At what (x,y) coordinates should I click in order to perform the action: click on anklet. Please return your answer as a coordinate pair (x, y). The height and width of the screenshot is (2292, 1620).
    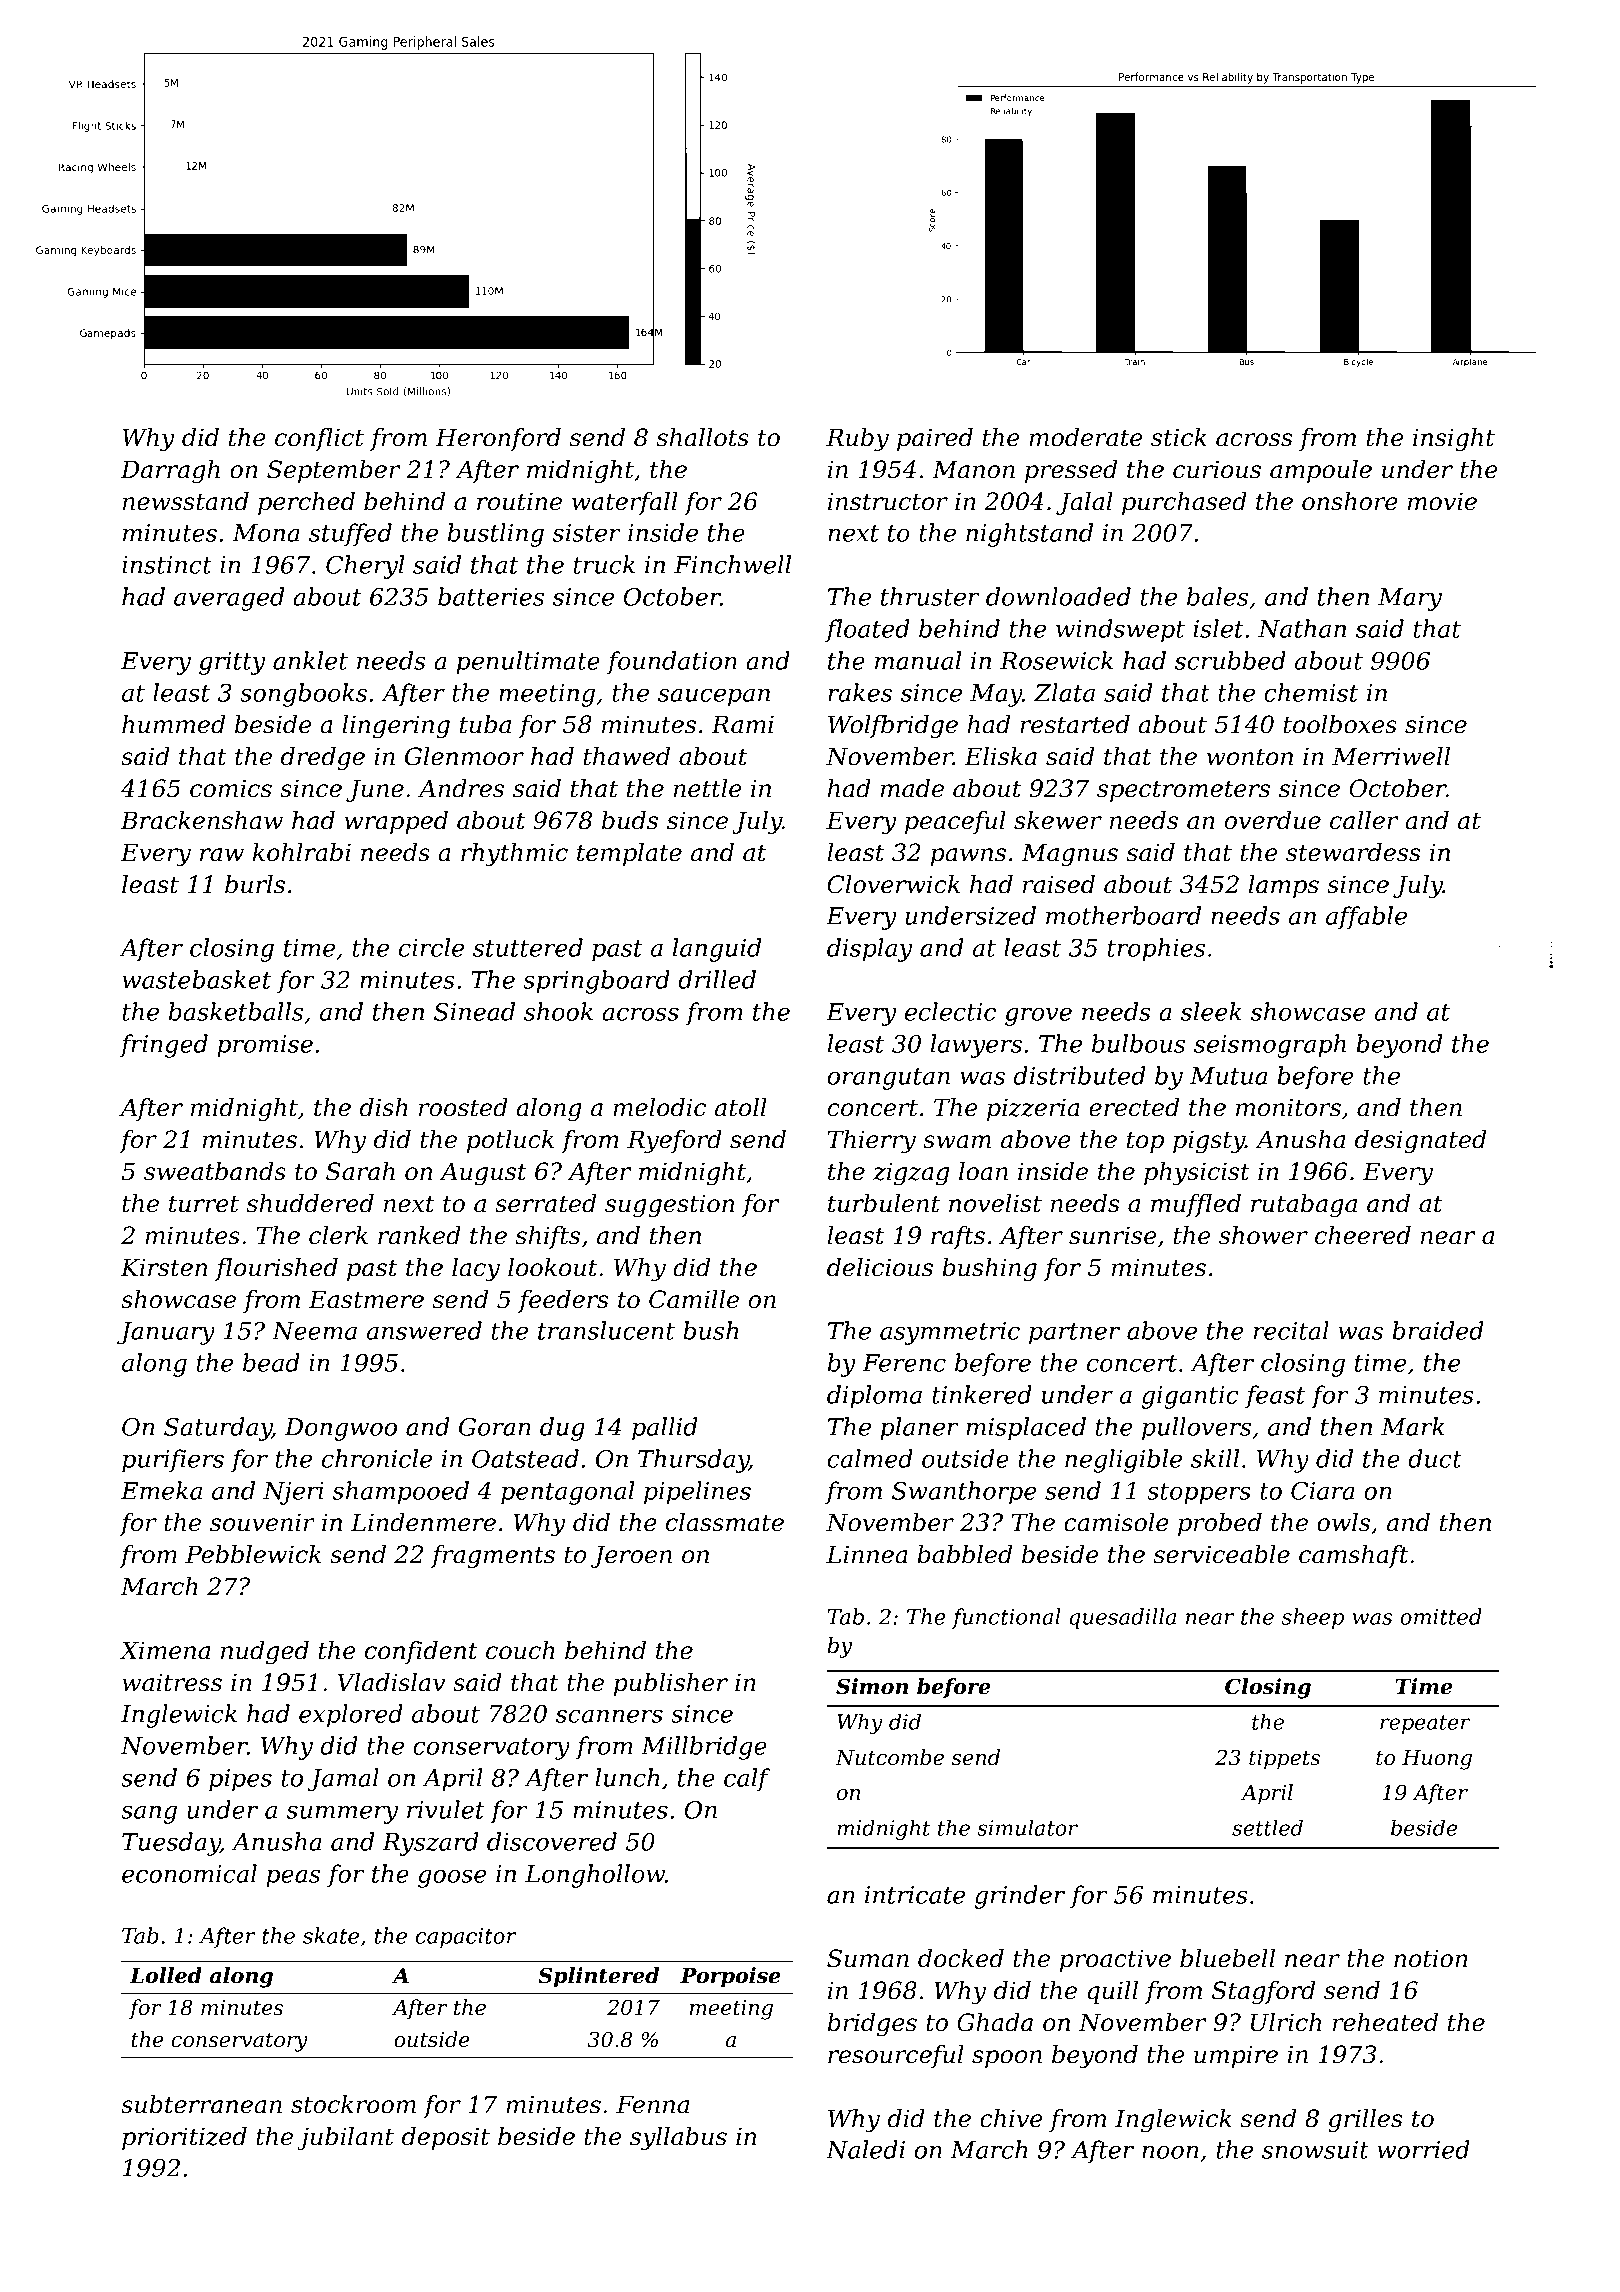
    Looking at the image, I should click on (310, 660).
